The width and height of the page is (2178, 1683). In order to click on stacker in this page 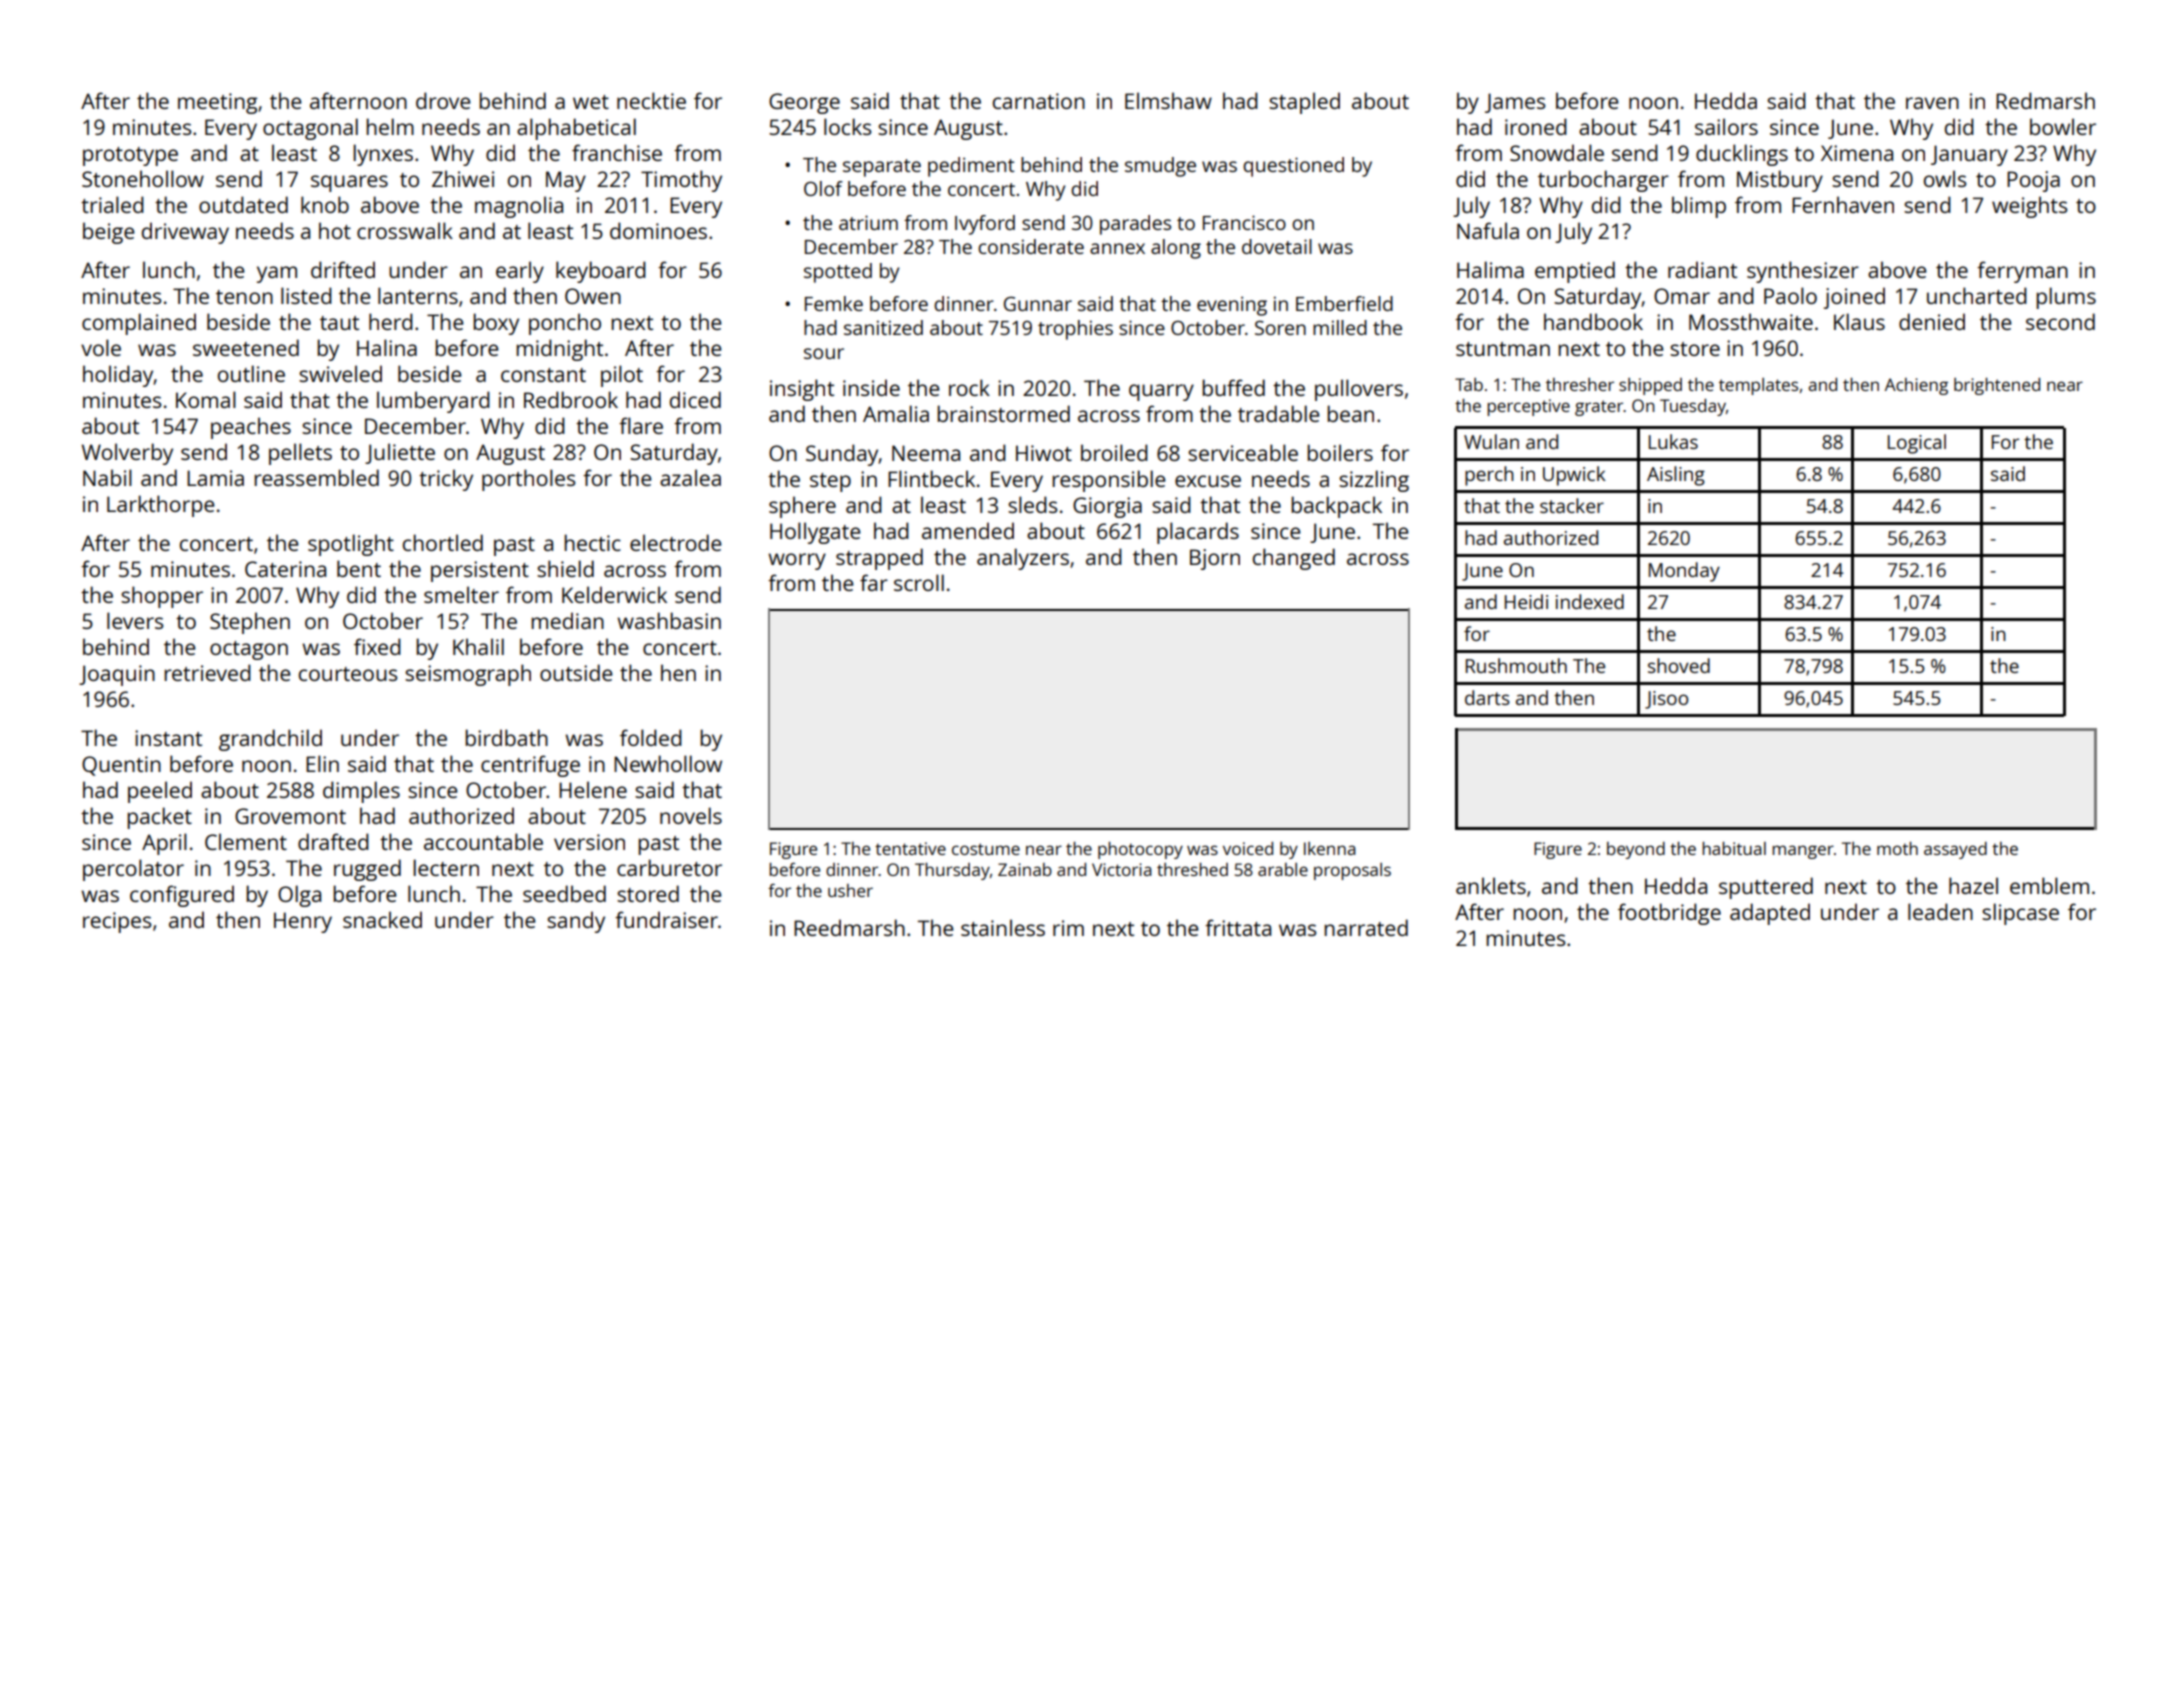, I will do `click(1572, 505)`.
